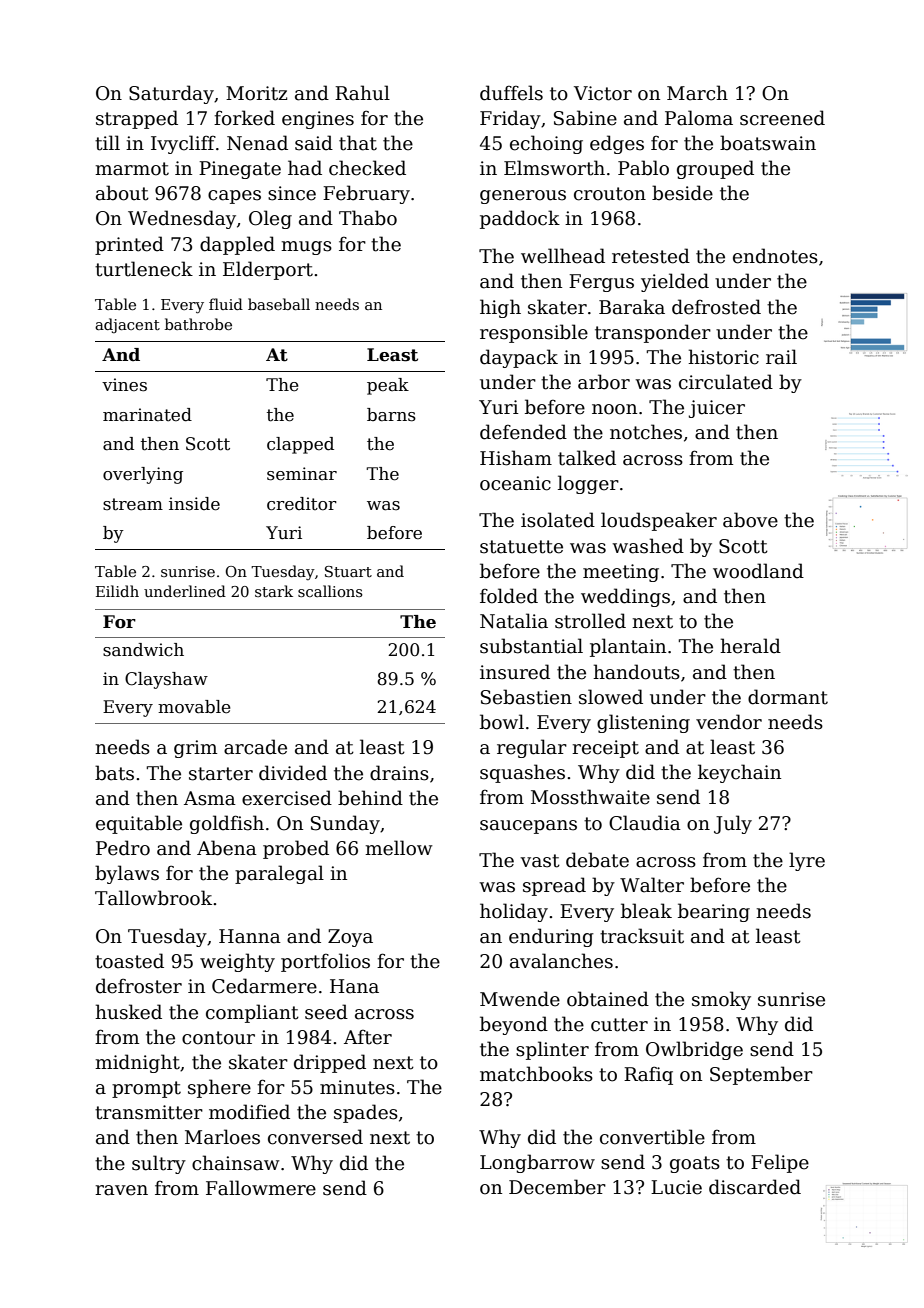 The height and width of the document is (1308, 924). Describe the element at coordinates (122, 193) in the document. I see `about` at that location.
